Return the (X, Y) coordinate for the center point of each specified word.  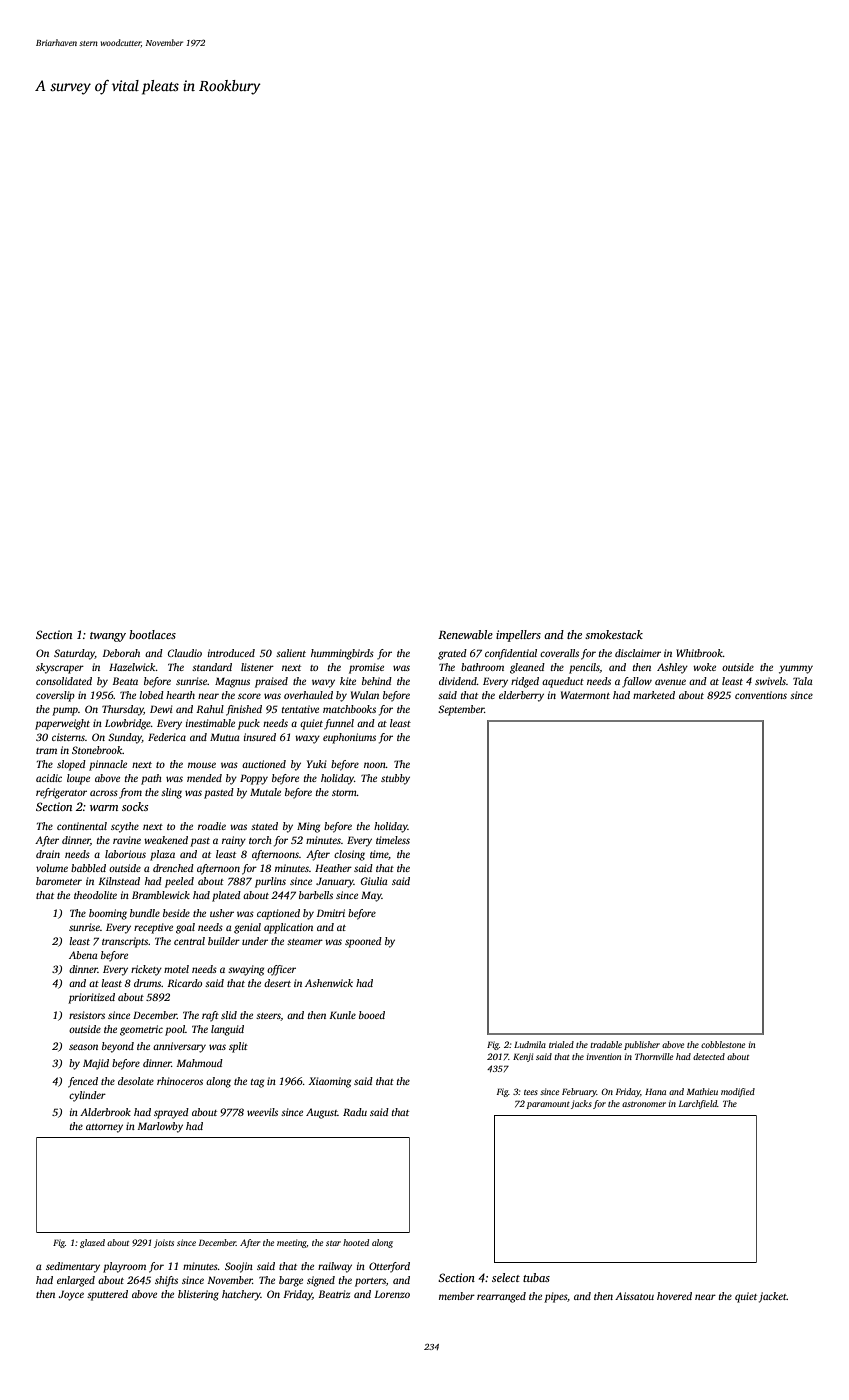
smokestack (614, 634)
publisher (642, 1045)
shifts (166, 1281)
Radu (355, 1112)
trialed (561, 1044)
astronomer (644, 1104)
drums (148, 983)
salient (291, 653)
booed (372, 1015)
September (461, 710)
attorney (104, 1128)
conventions (761, 695)
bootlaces (152, 634)
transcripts (125, 942)
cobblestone (723, 1044)
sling (171, 793)
